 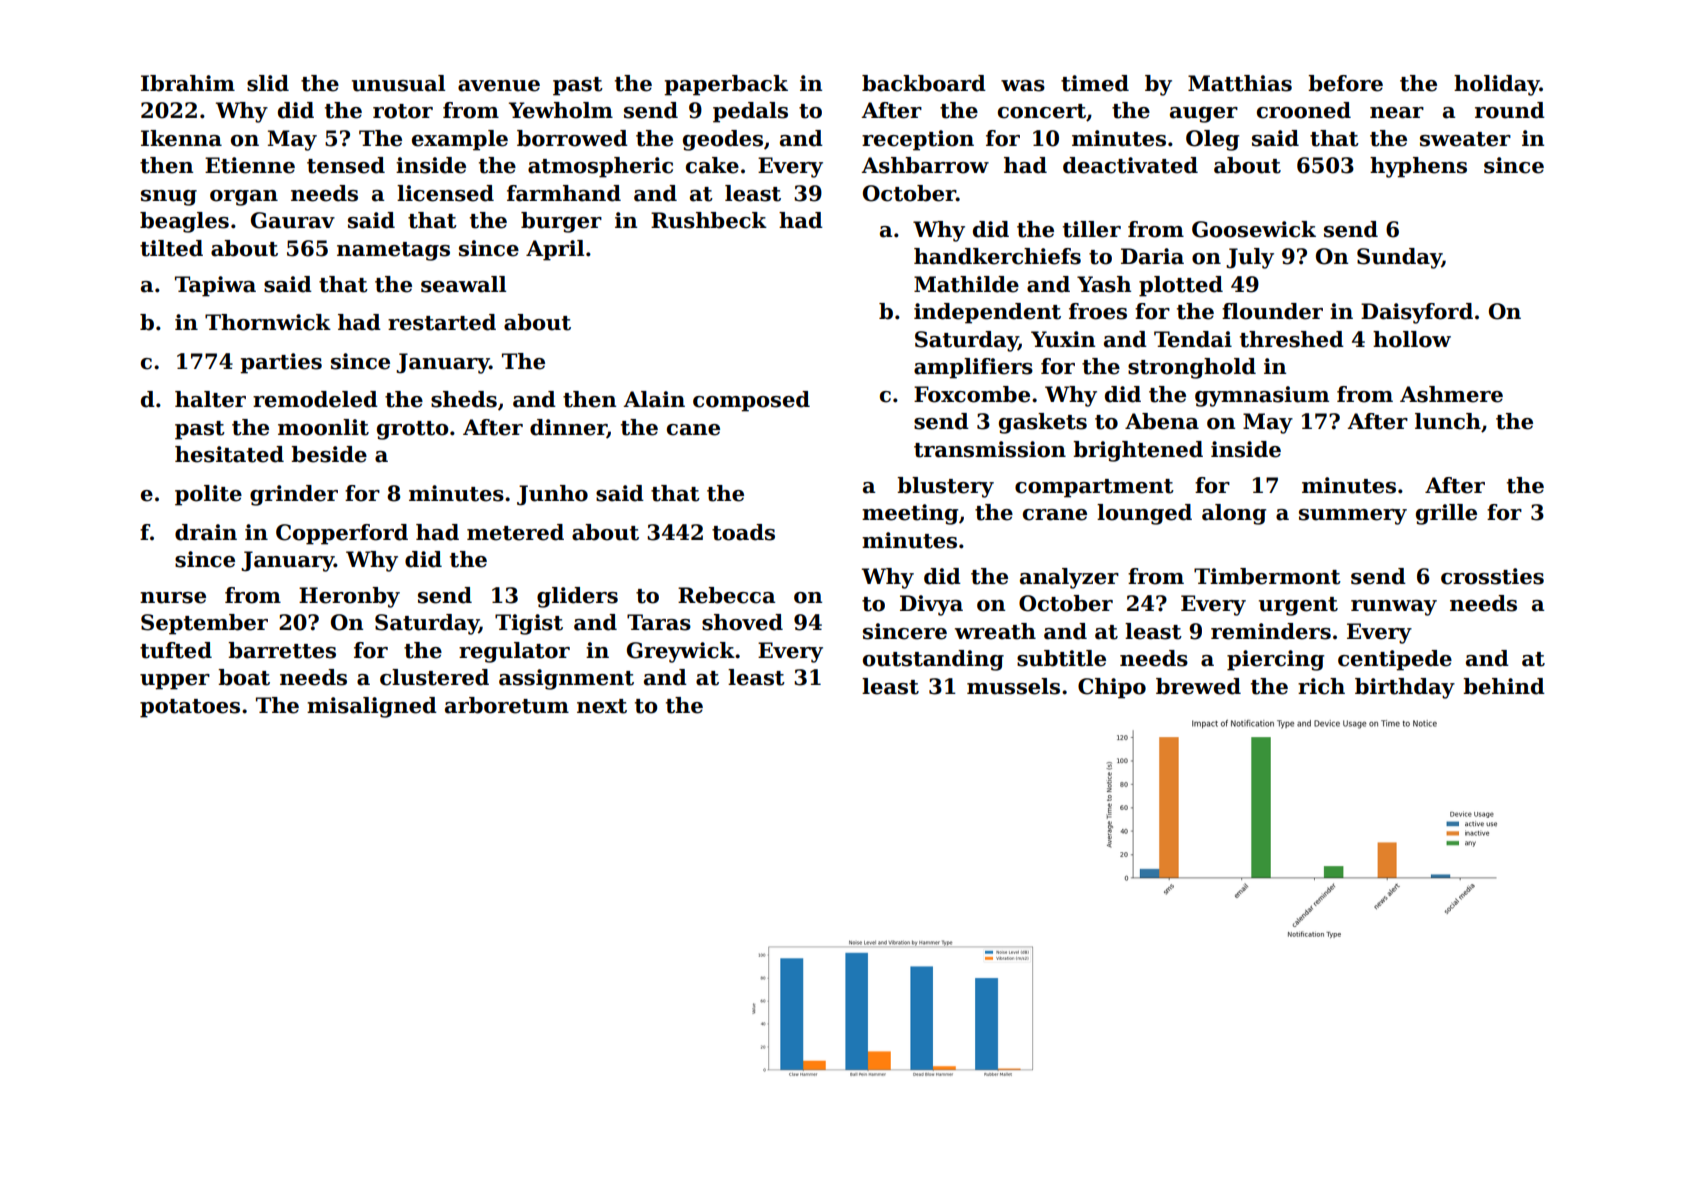 What do you see at coordinates (181, 138) in the screenshot?
I see `Ikenna` at bounding box center [181, 138].
